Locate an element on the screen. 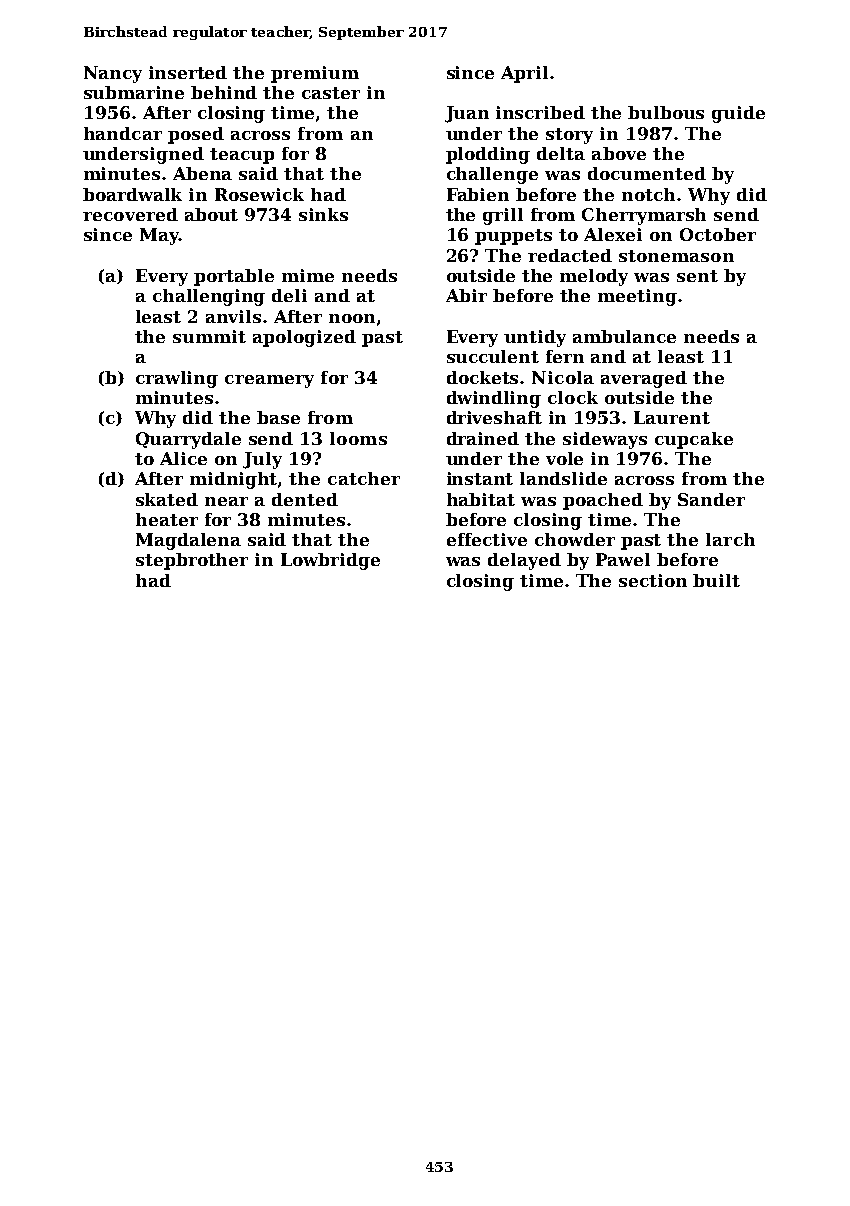  April is located at coordinates (524, 74).
